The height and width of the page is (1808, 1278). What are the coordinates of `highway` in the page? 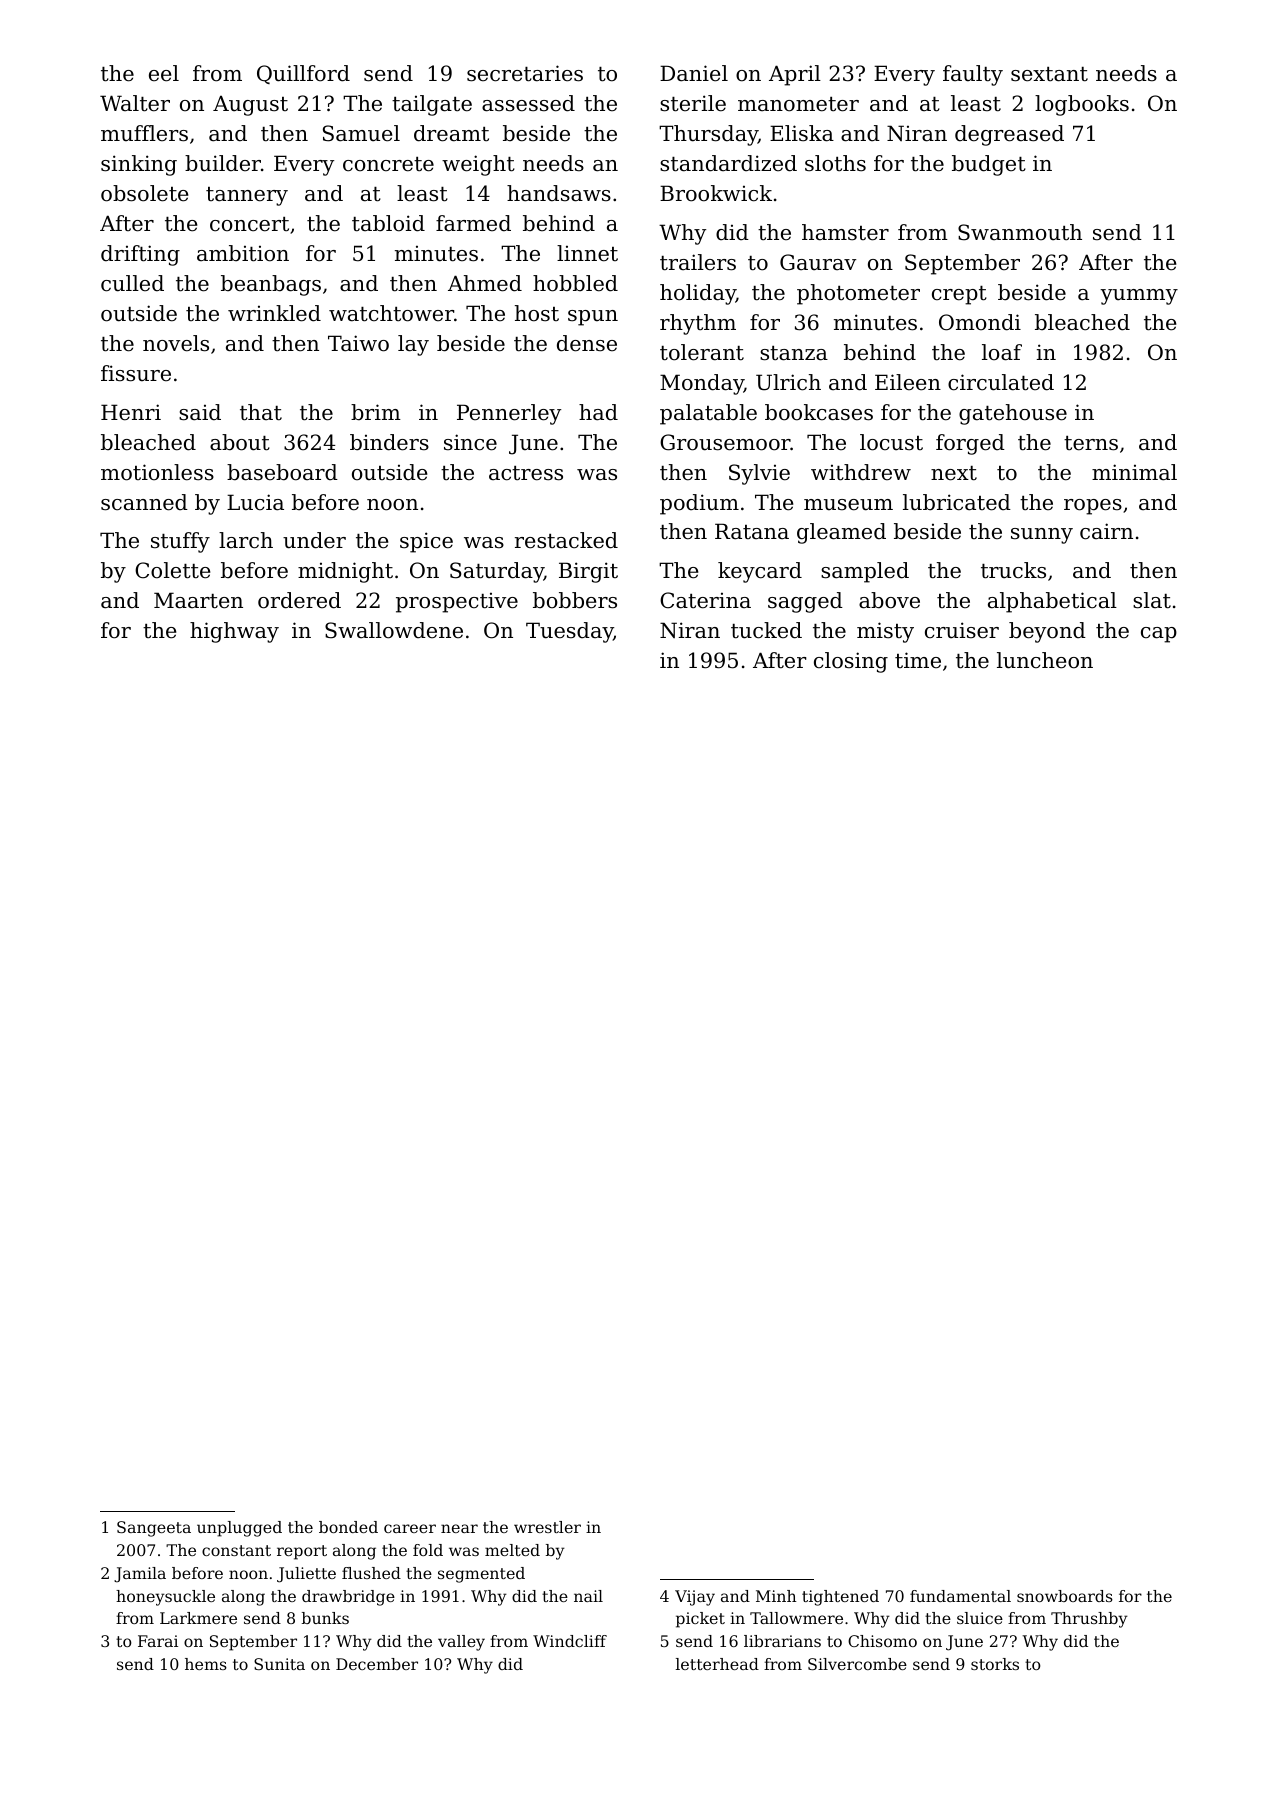 It's located at (234, 632).
